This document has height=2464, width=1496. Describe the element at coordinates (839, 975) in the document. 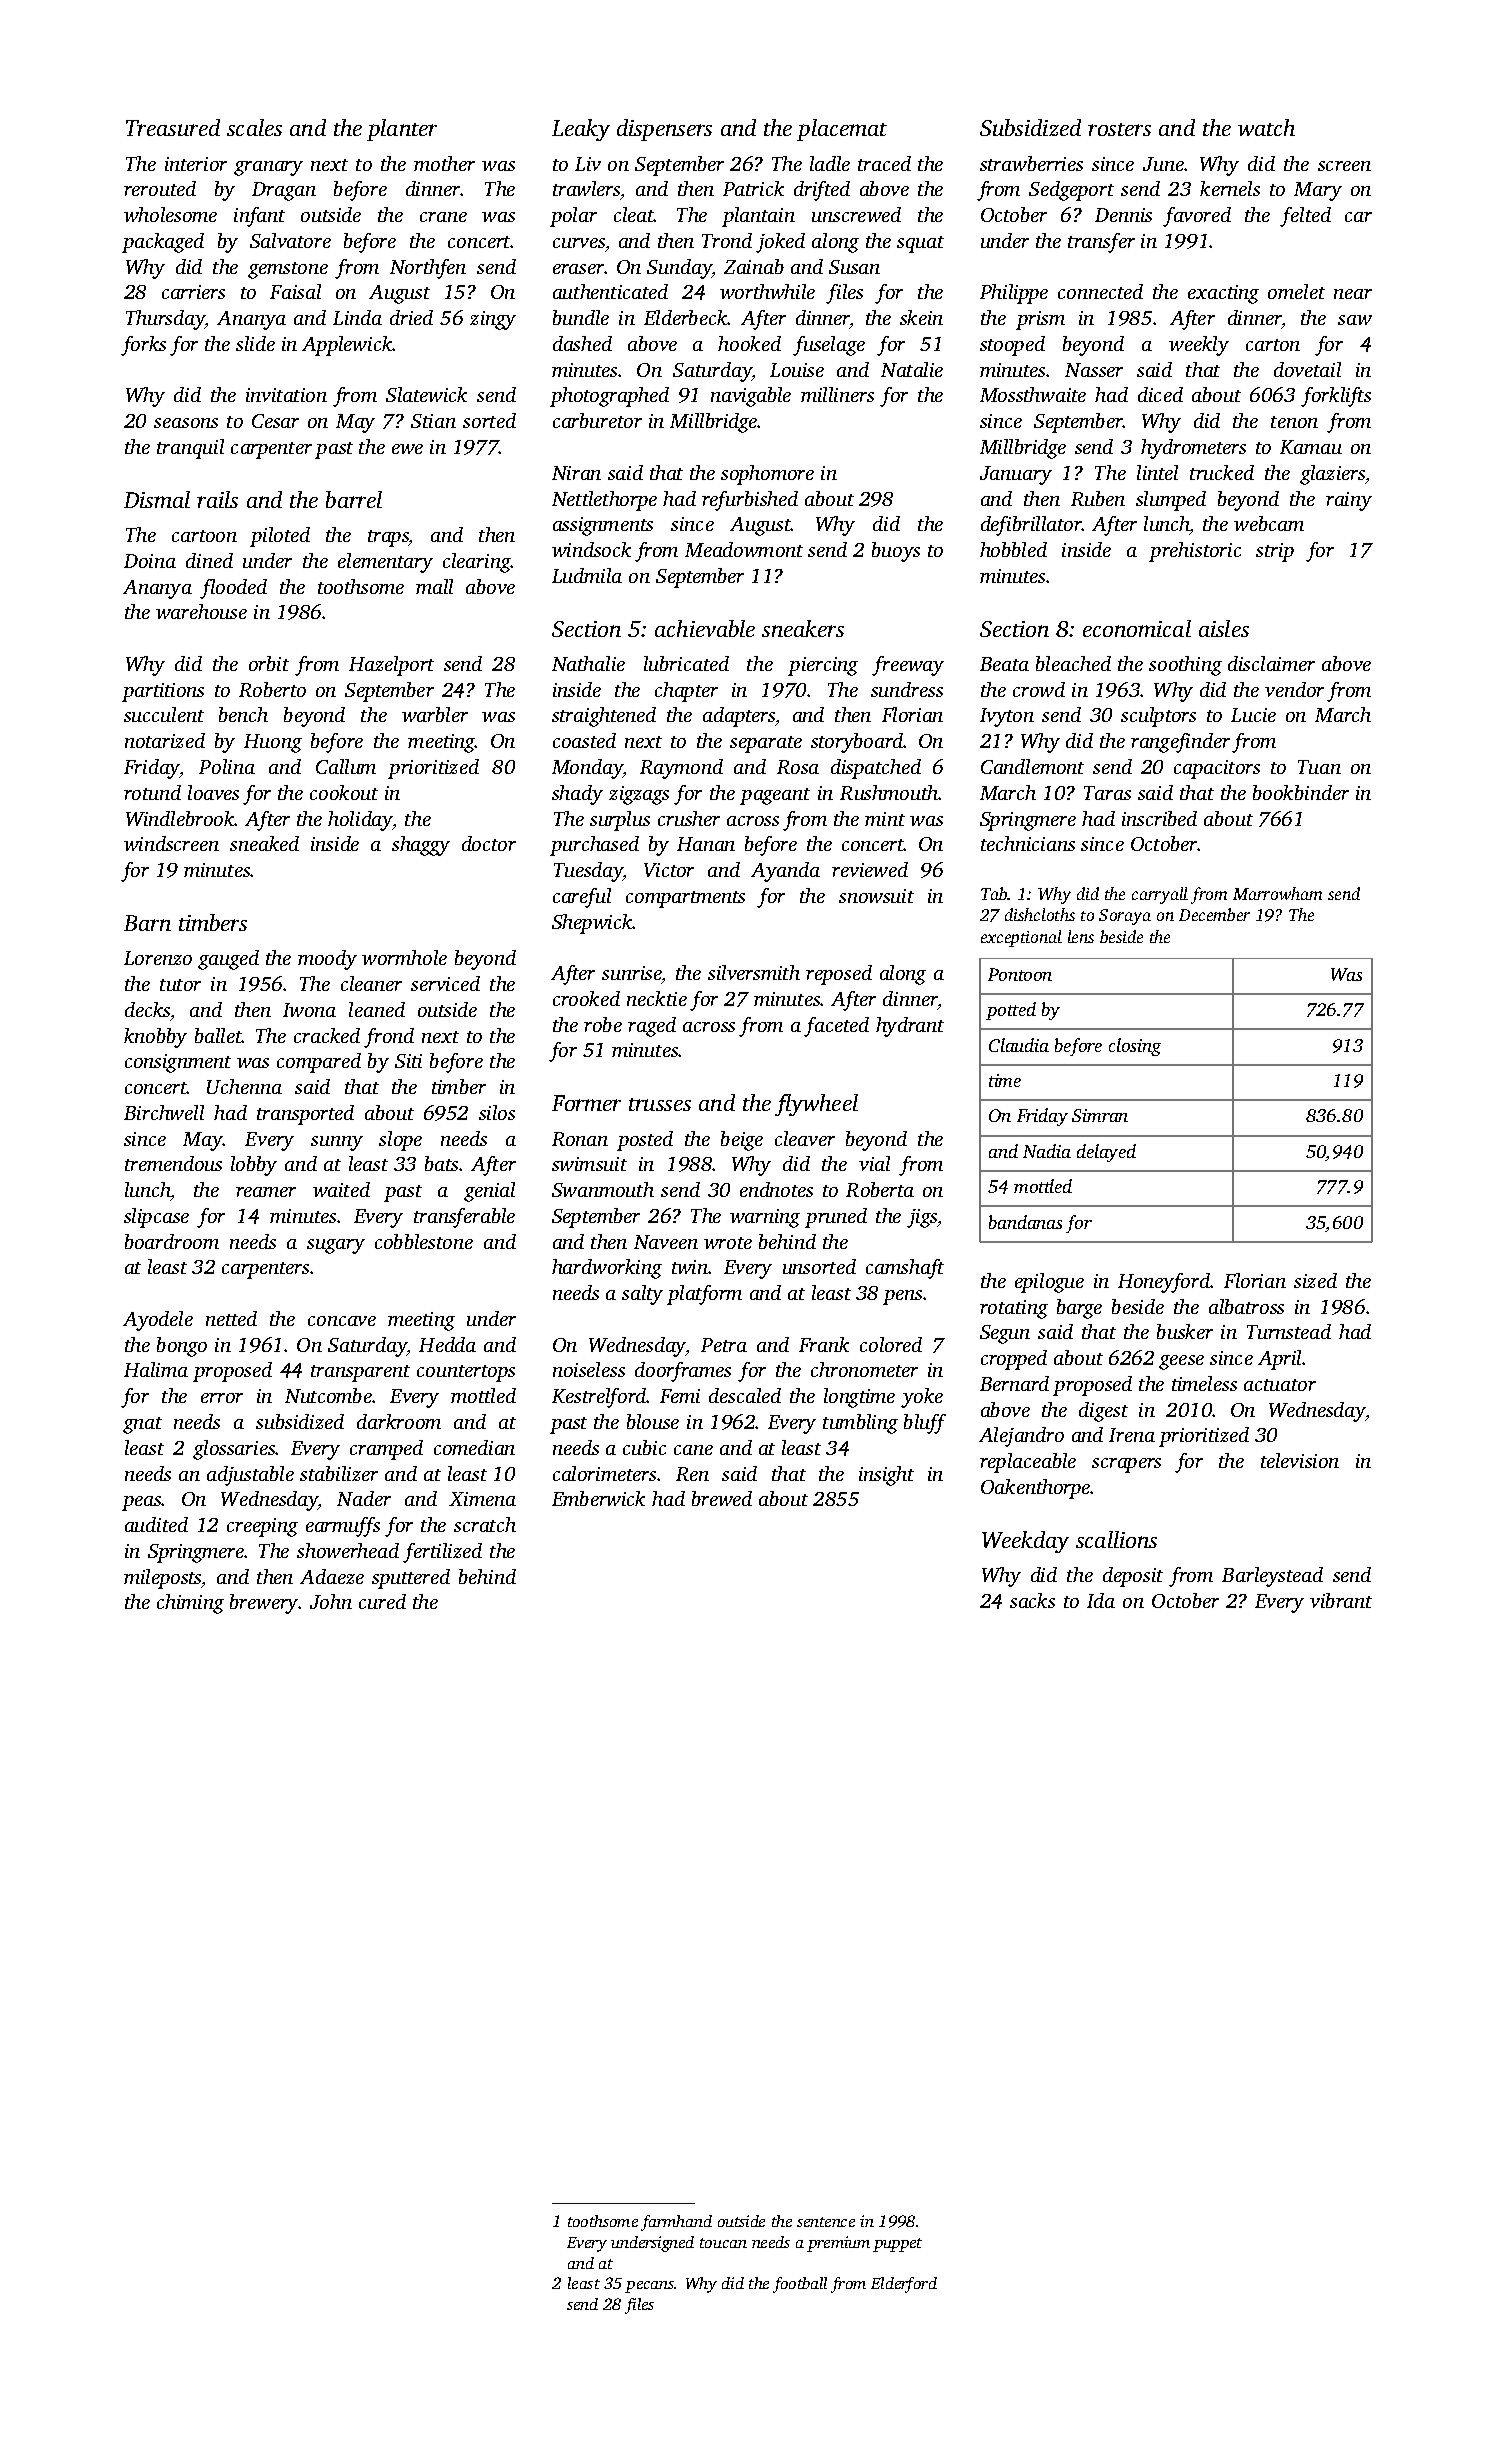

I see `reposed` at that location.
